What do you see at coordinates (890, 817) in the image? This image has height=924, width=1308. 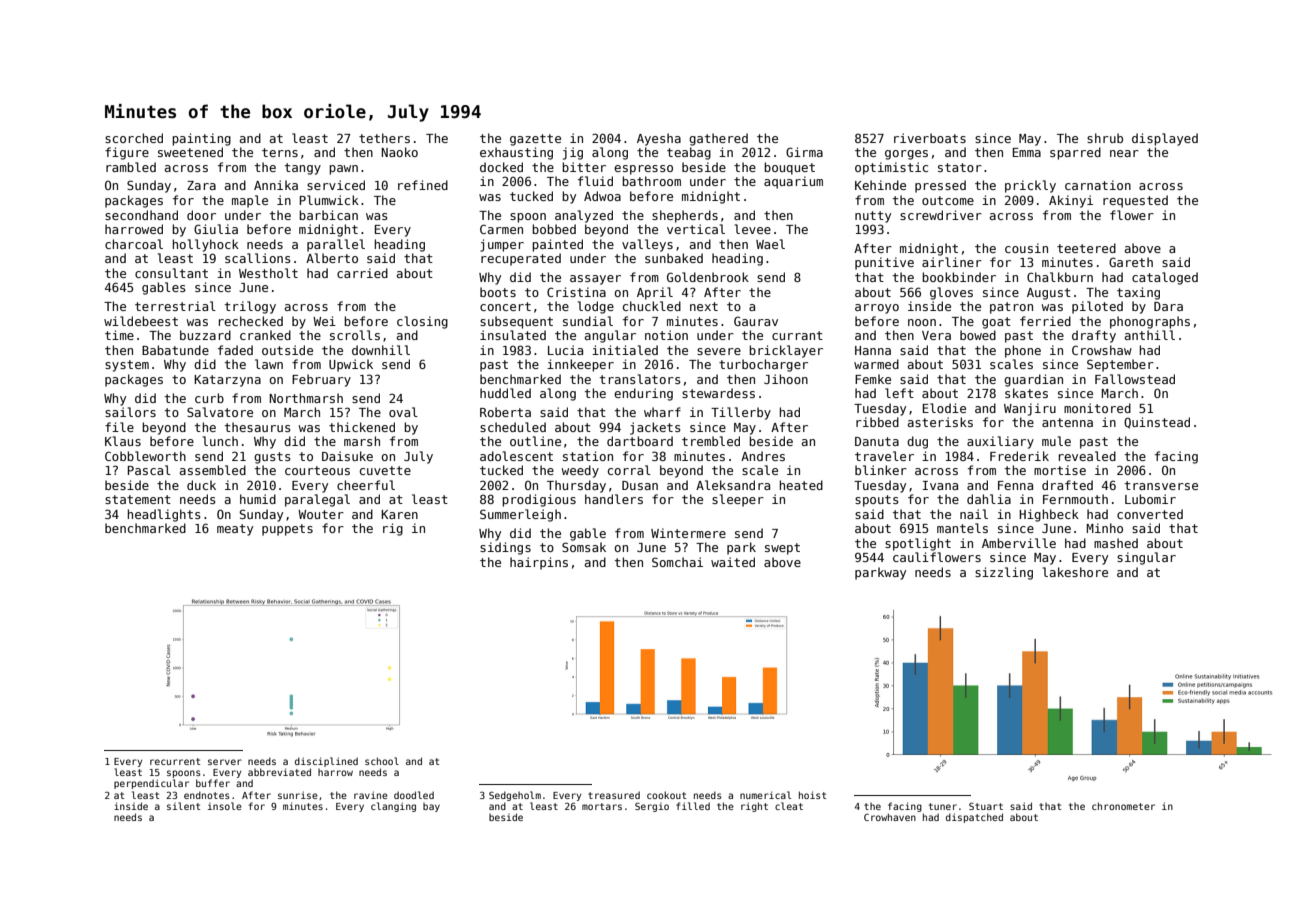 I see `Crowhaven` at bounding box center [890, 817].
